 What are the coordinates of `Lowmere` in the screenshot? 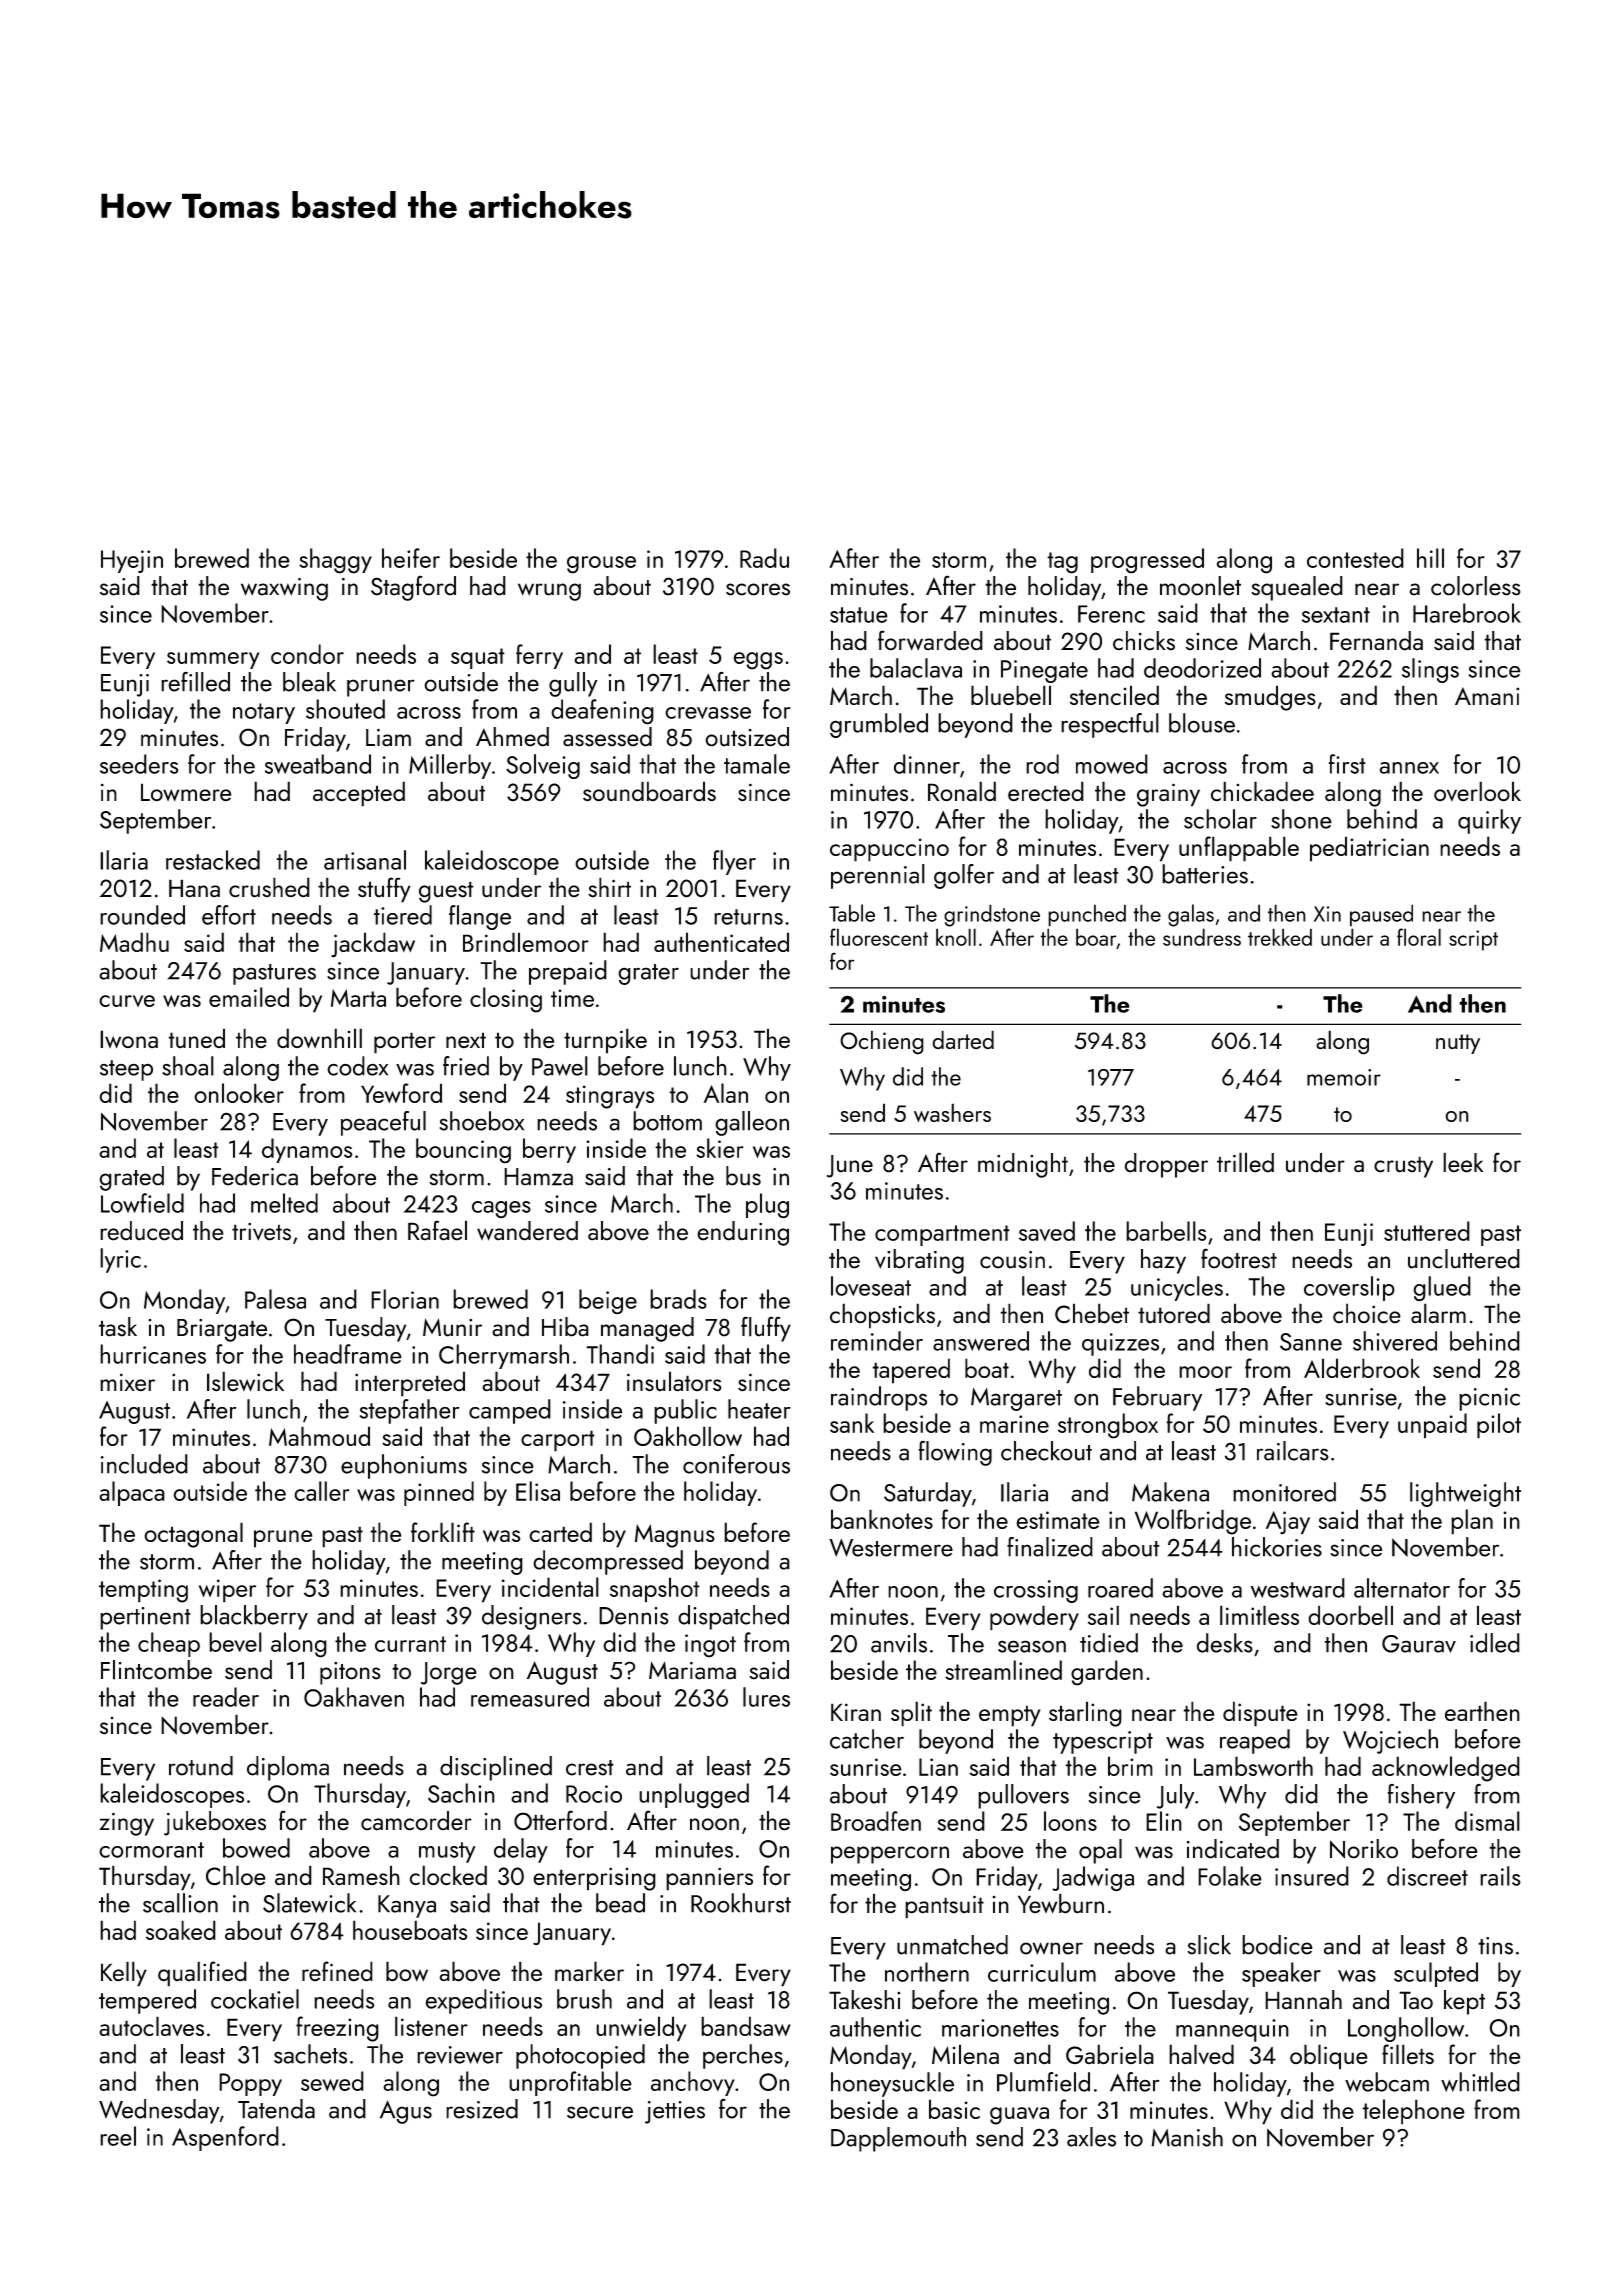 It's located at (186, 792).
